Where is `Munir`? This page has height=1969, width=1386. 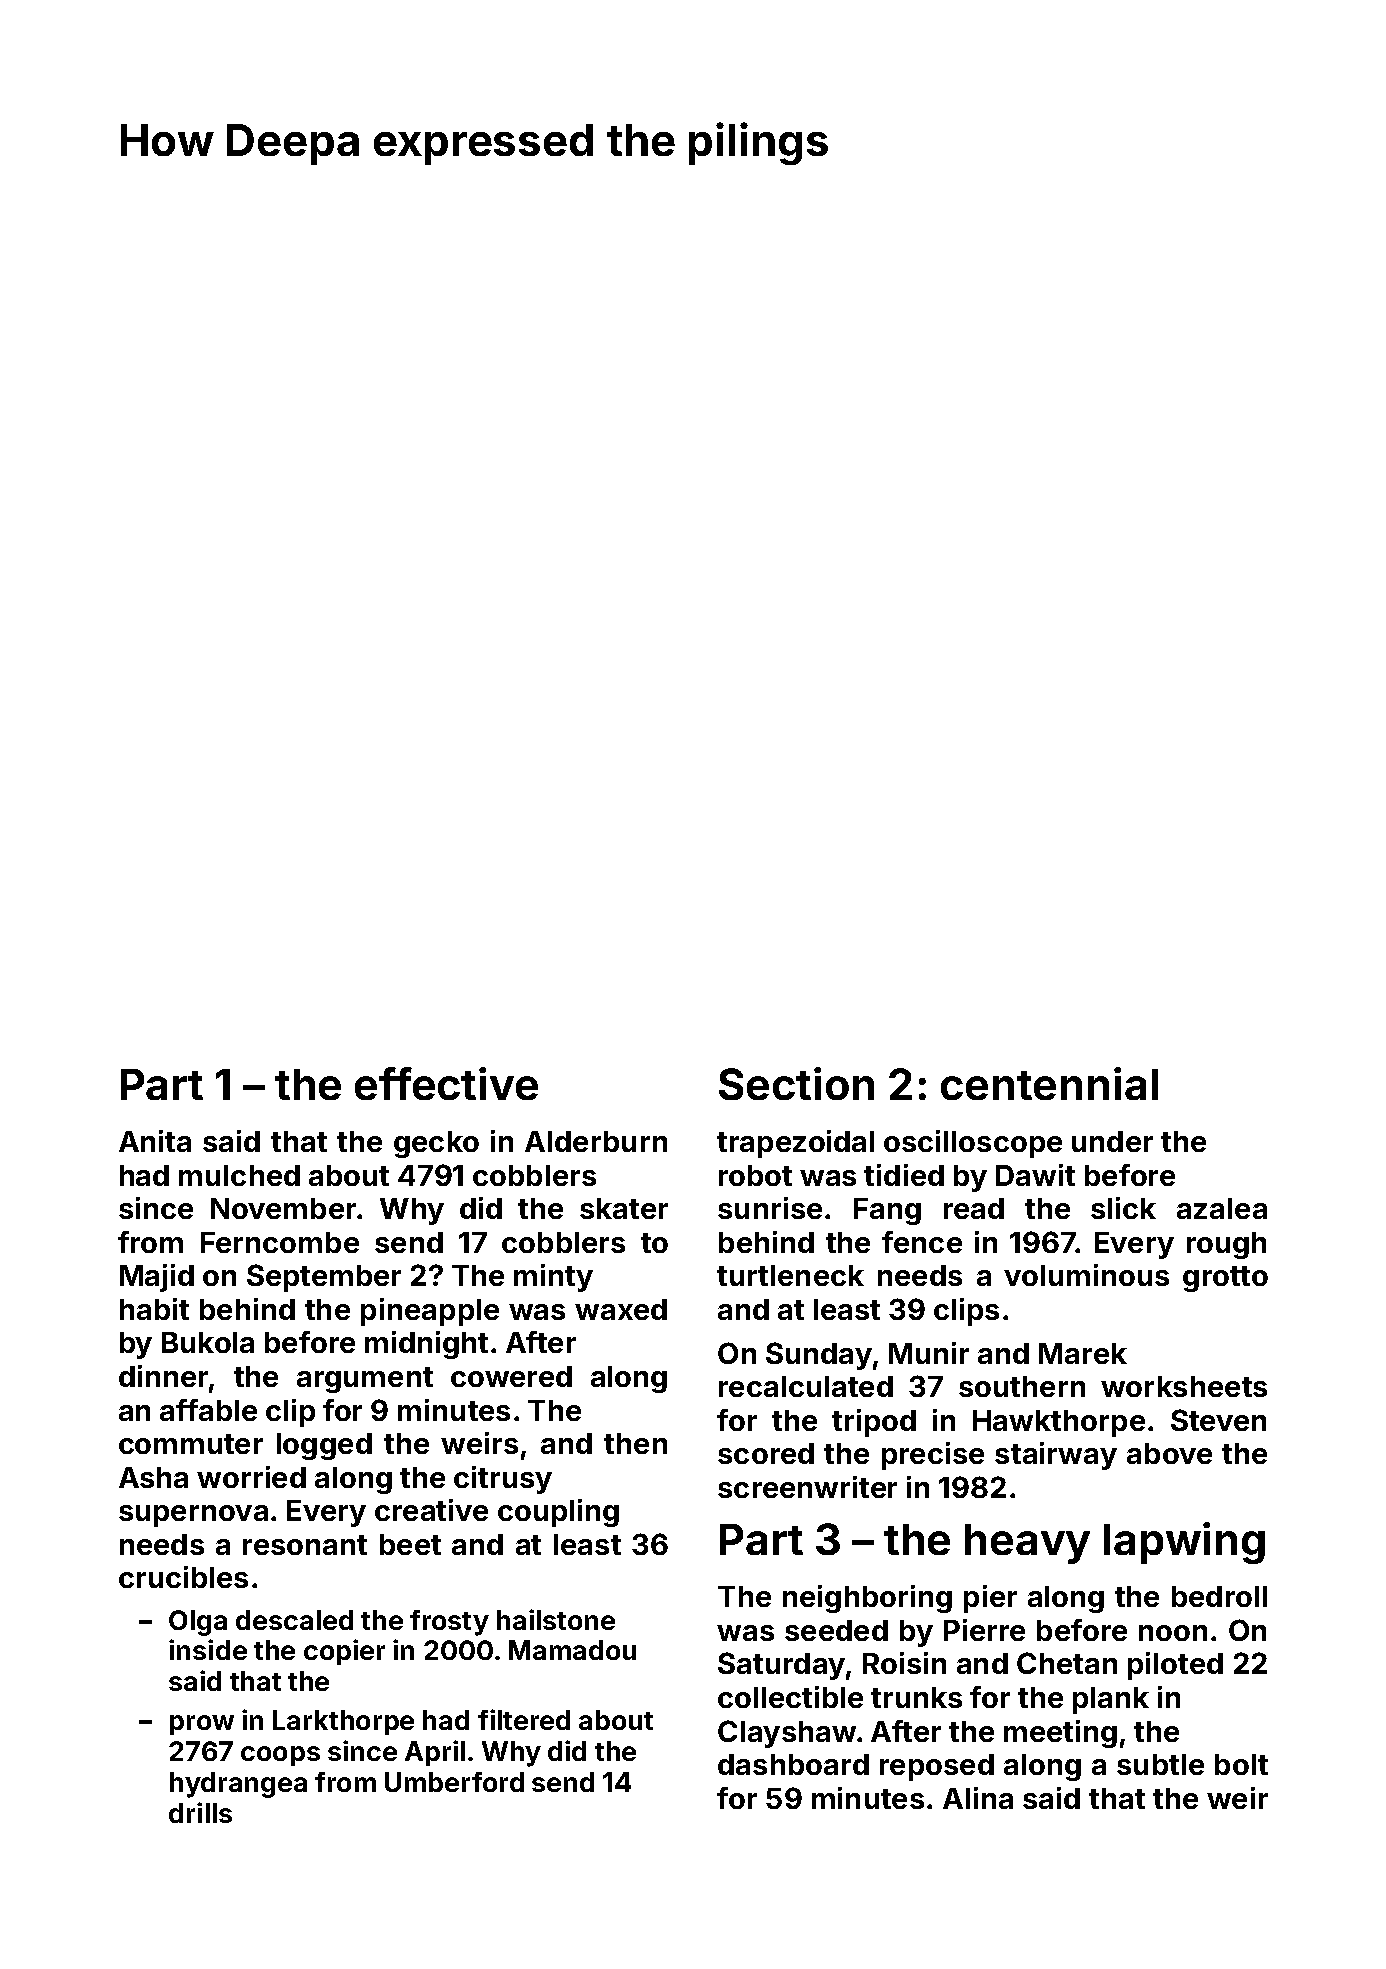
Munir is located at coordinates (929, 1353).
